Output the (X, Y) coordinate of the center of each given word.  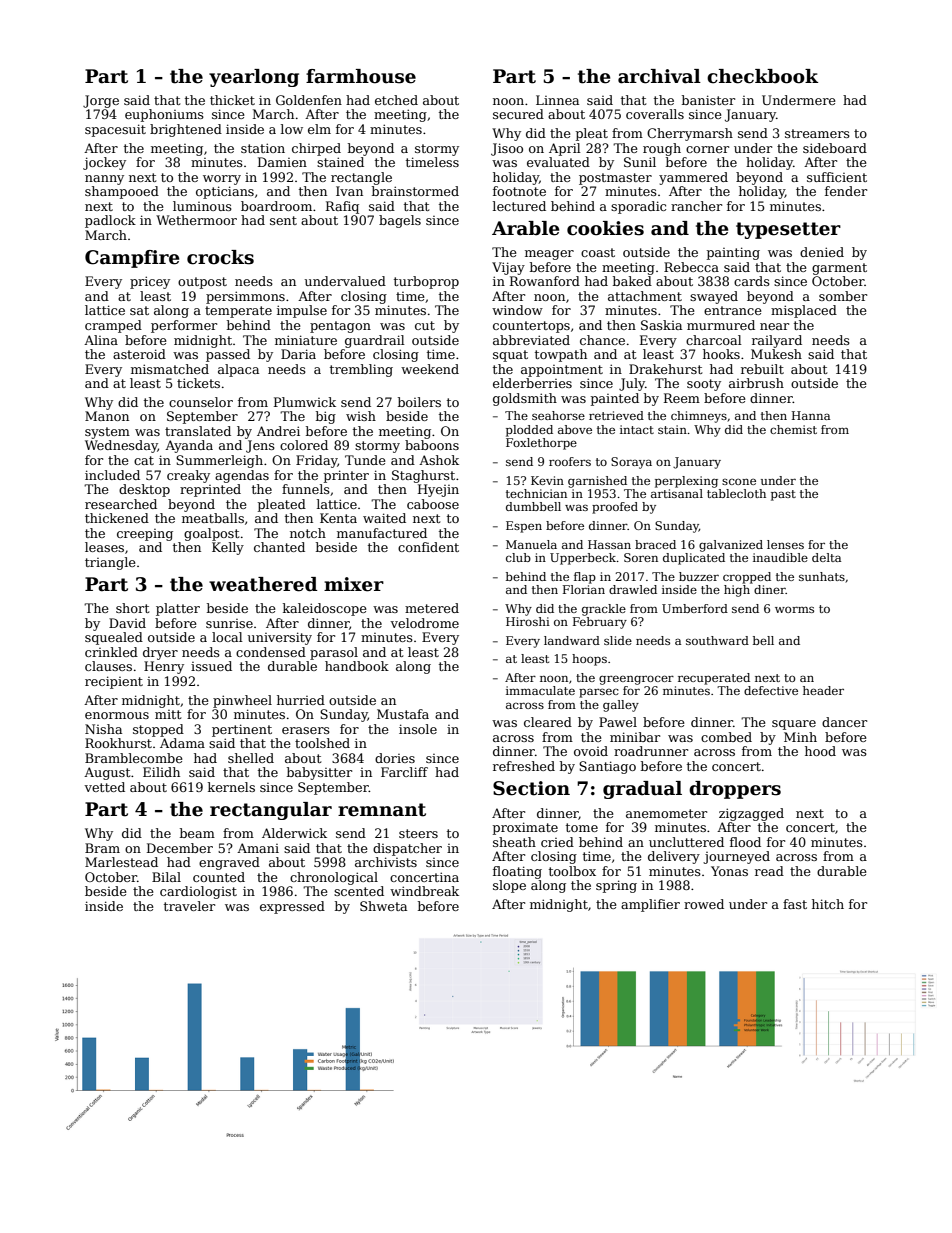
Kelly (228, 548)
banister (708, 100)
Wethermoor (196, 220)
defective (771, 690)
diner (770, 589)
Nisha (103, 729)
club (518, 557)
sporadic (638, 207)
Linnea (557, 100)
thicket (232, 100)
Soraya (631, 463)
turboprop (426, 282)
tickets (198, 383)
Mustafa (403, 714)
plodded (529, 431)
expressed (292, 907)
